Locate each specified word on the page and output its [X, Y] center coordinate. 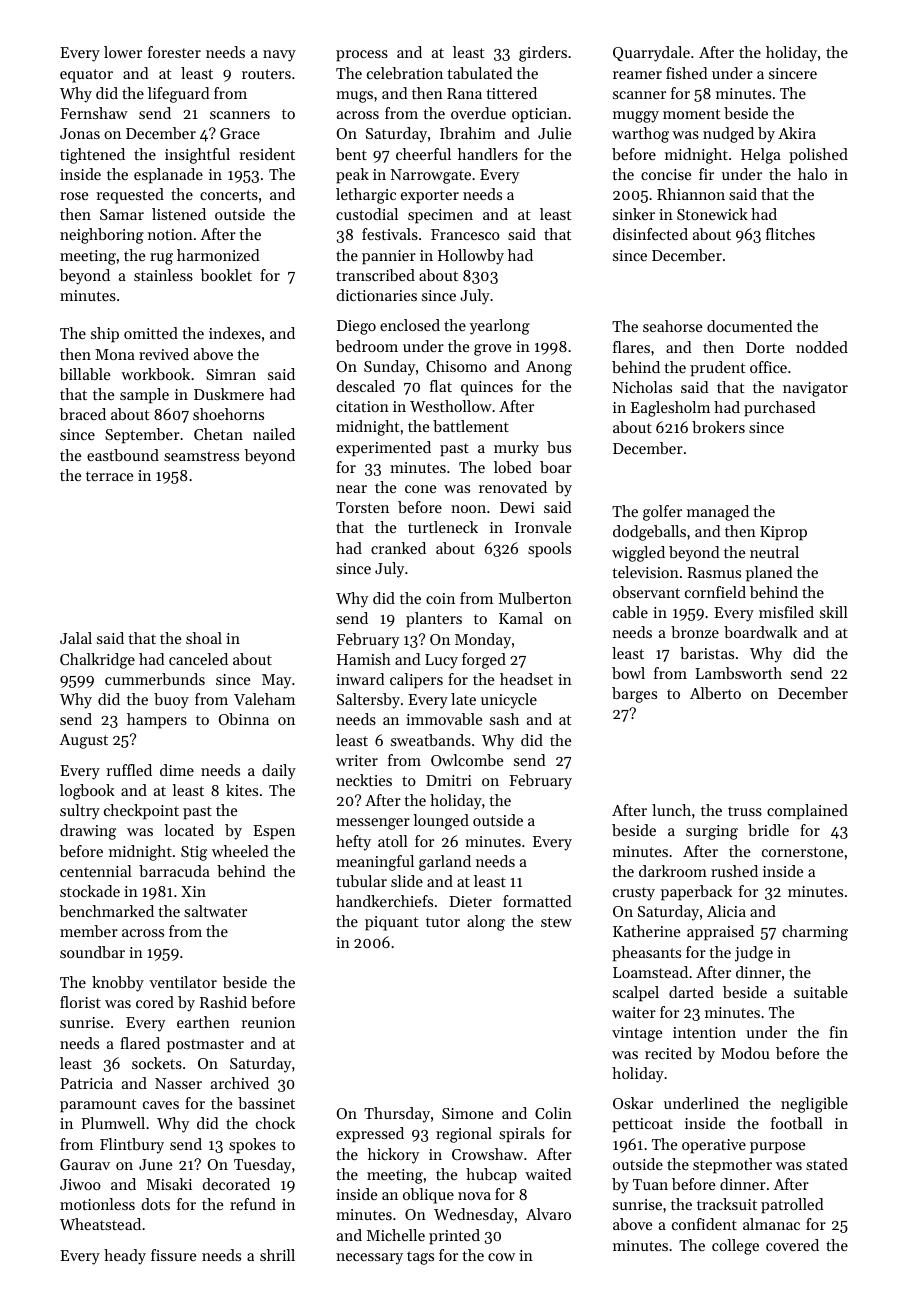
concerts [229, 195]
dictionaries [376, 295]
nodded [822, 347]
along [486, 923]
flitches [790, 234]
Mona [115, 354]
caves [161, 1105]
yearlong [500, 327]
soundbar [92, 952]
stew [556, 922]
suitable [821, 992]
